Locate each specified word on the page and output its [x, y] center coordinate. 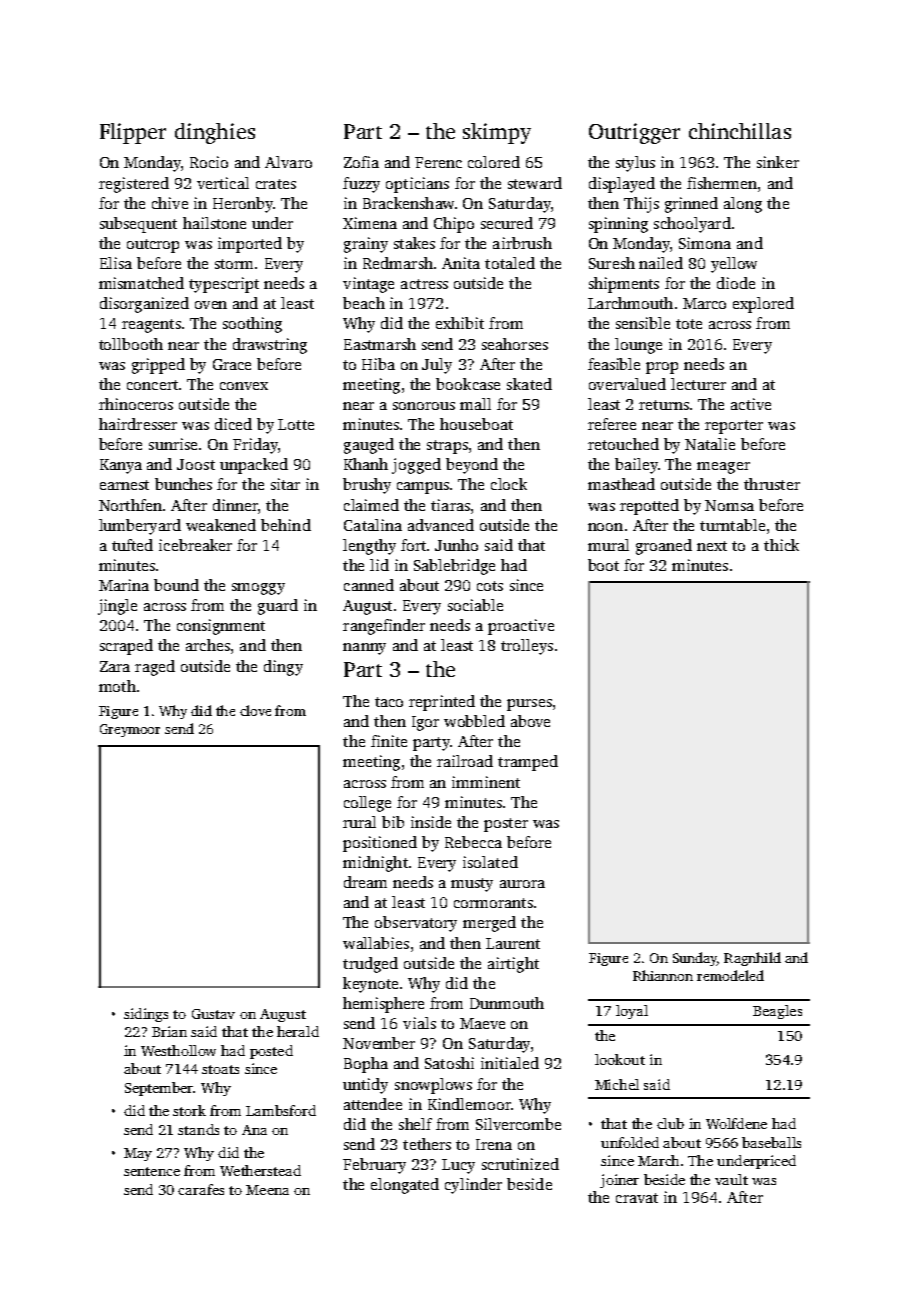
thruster [772, 484]
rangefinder [384, 627]
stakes [414, 243]
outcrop [153, 246]
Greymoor [130, 730]
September [159, 1089]
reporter [734, 427]
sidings [146, 1015]
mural [608, 545]
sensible [643, 323]
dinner [235, 505]
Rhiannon [663, 975]
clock [509, 484]
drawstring [270, 346]
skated [529, 384]
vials [419, 1023]
